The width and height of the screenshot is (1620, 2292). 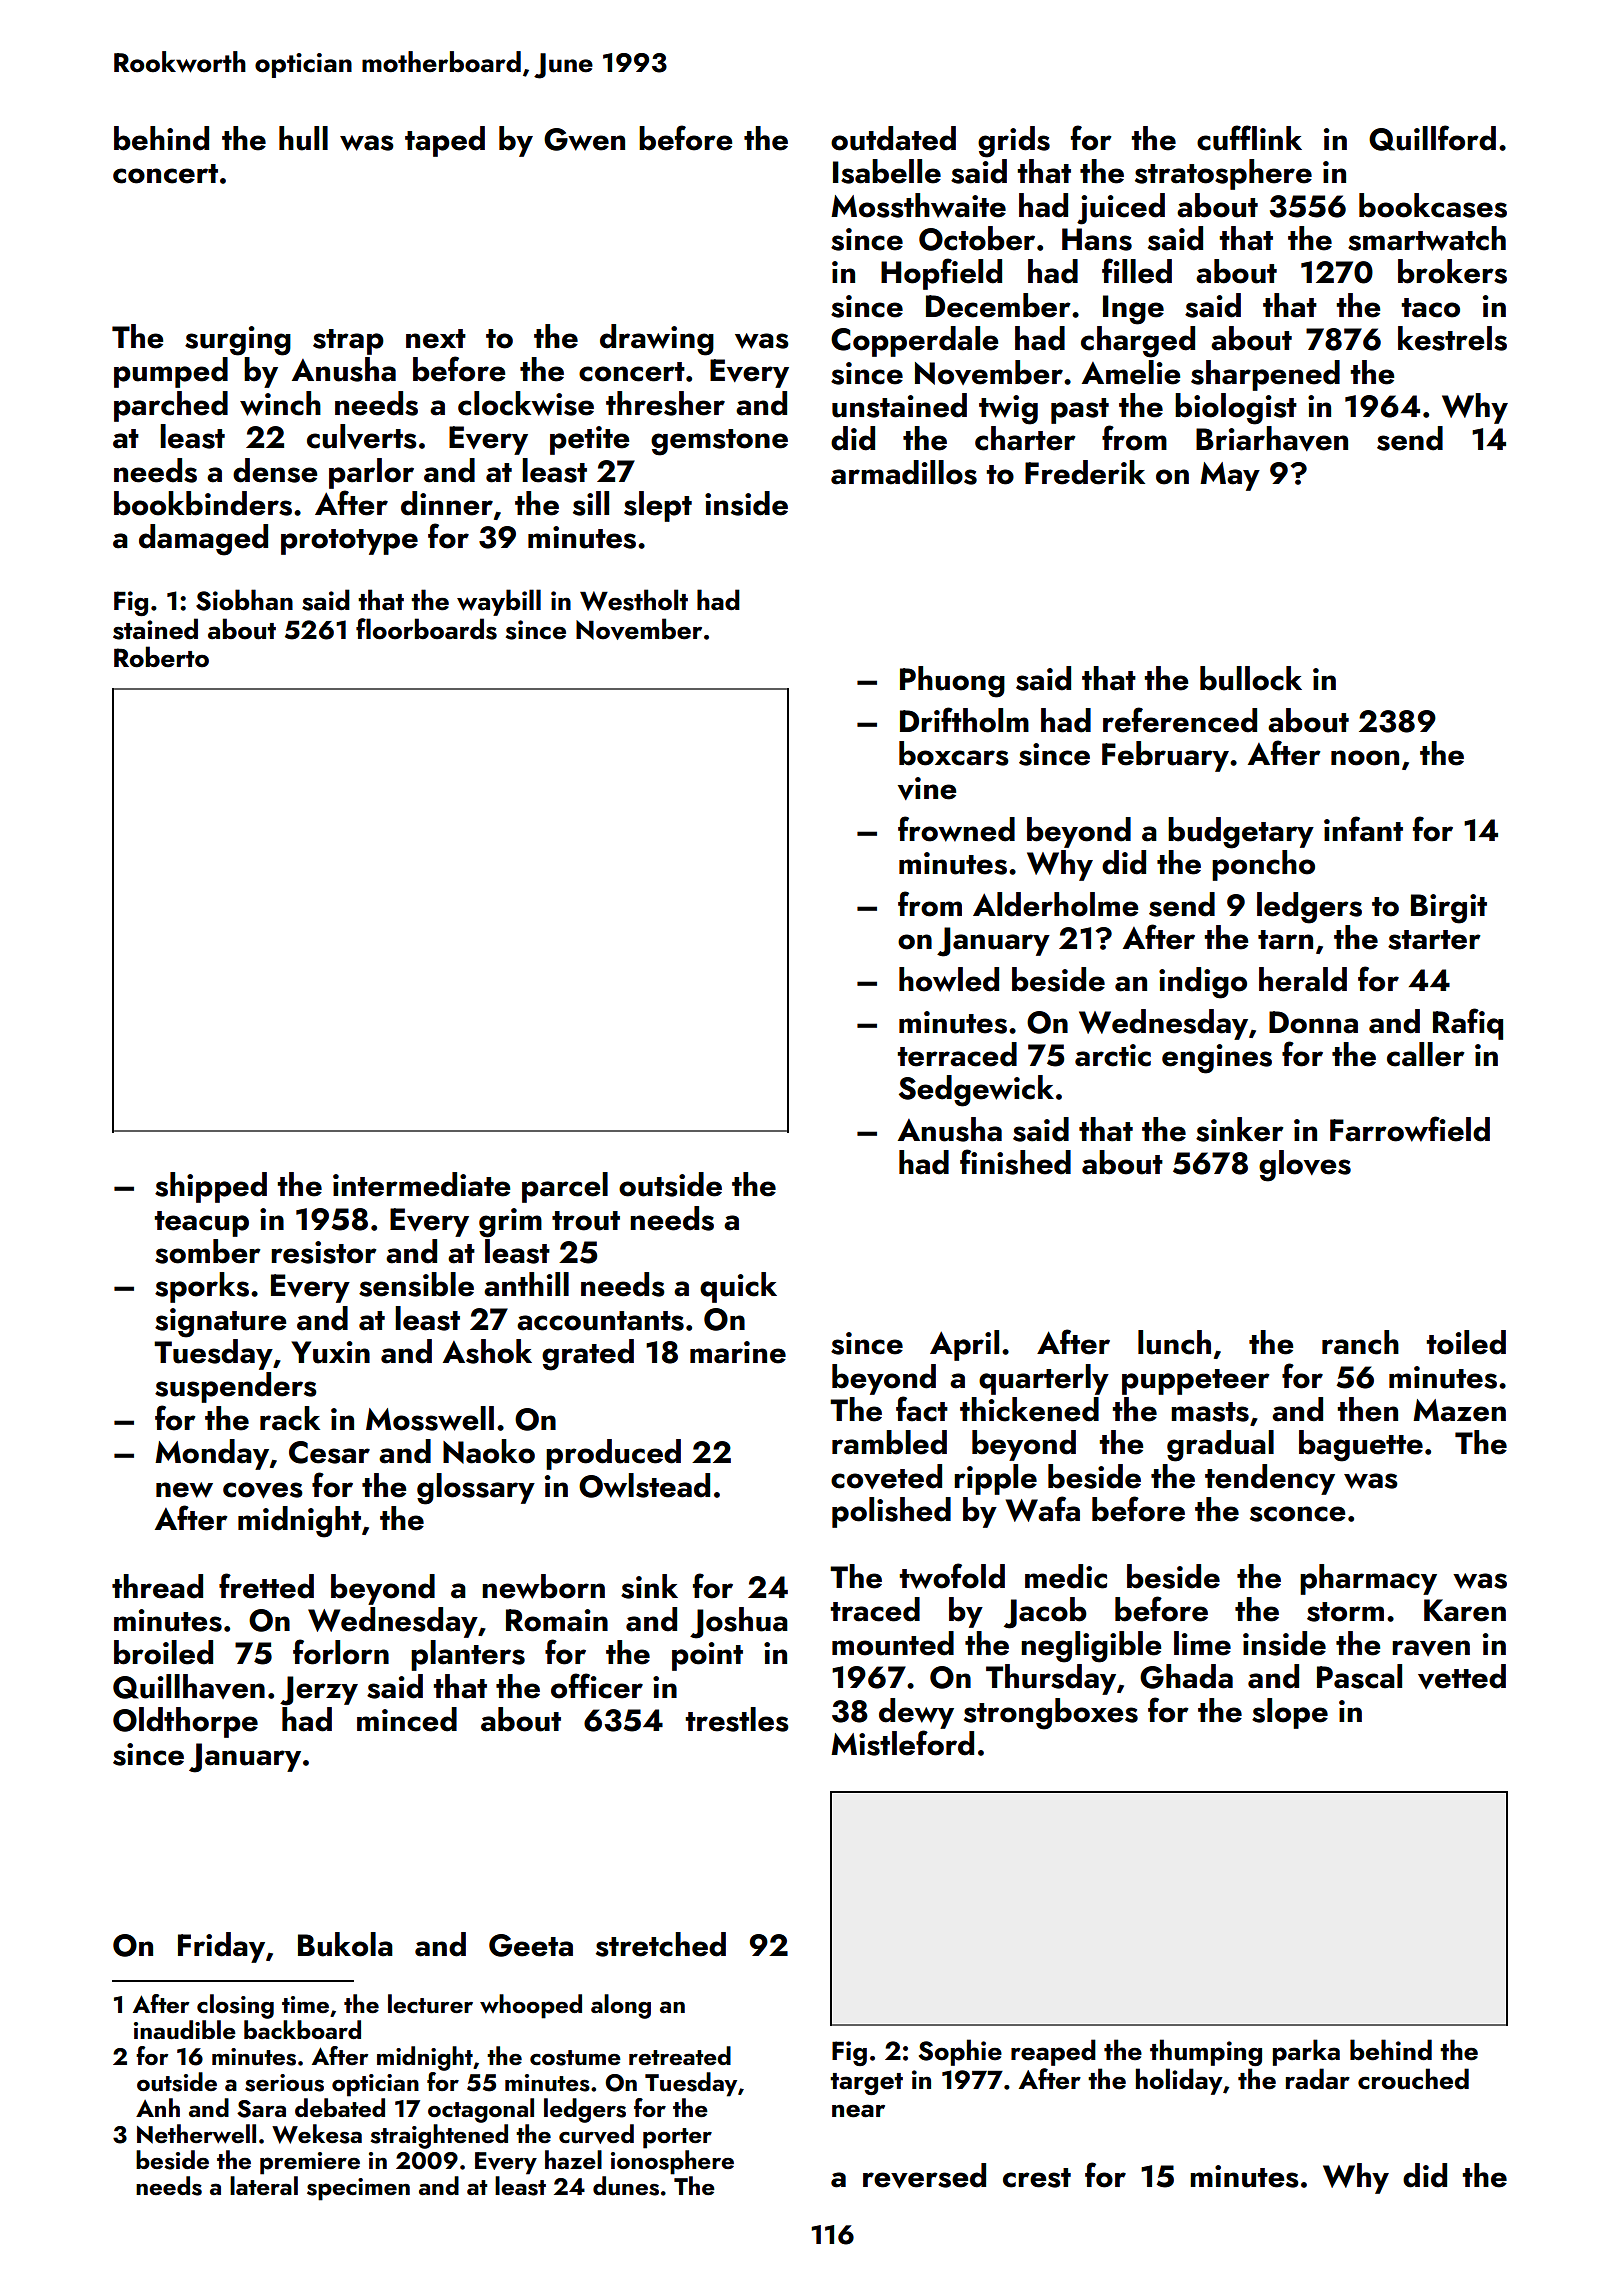 I want to click on parcel, so click(x=565, y=1187).
